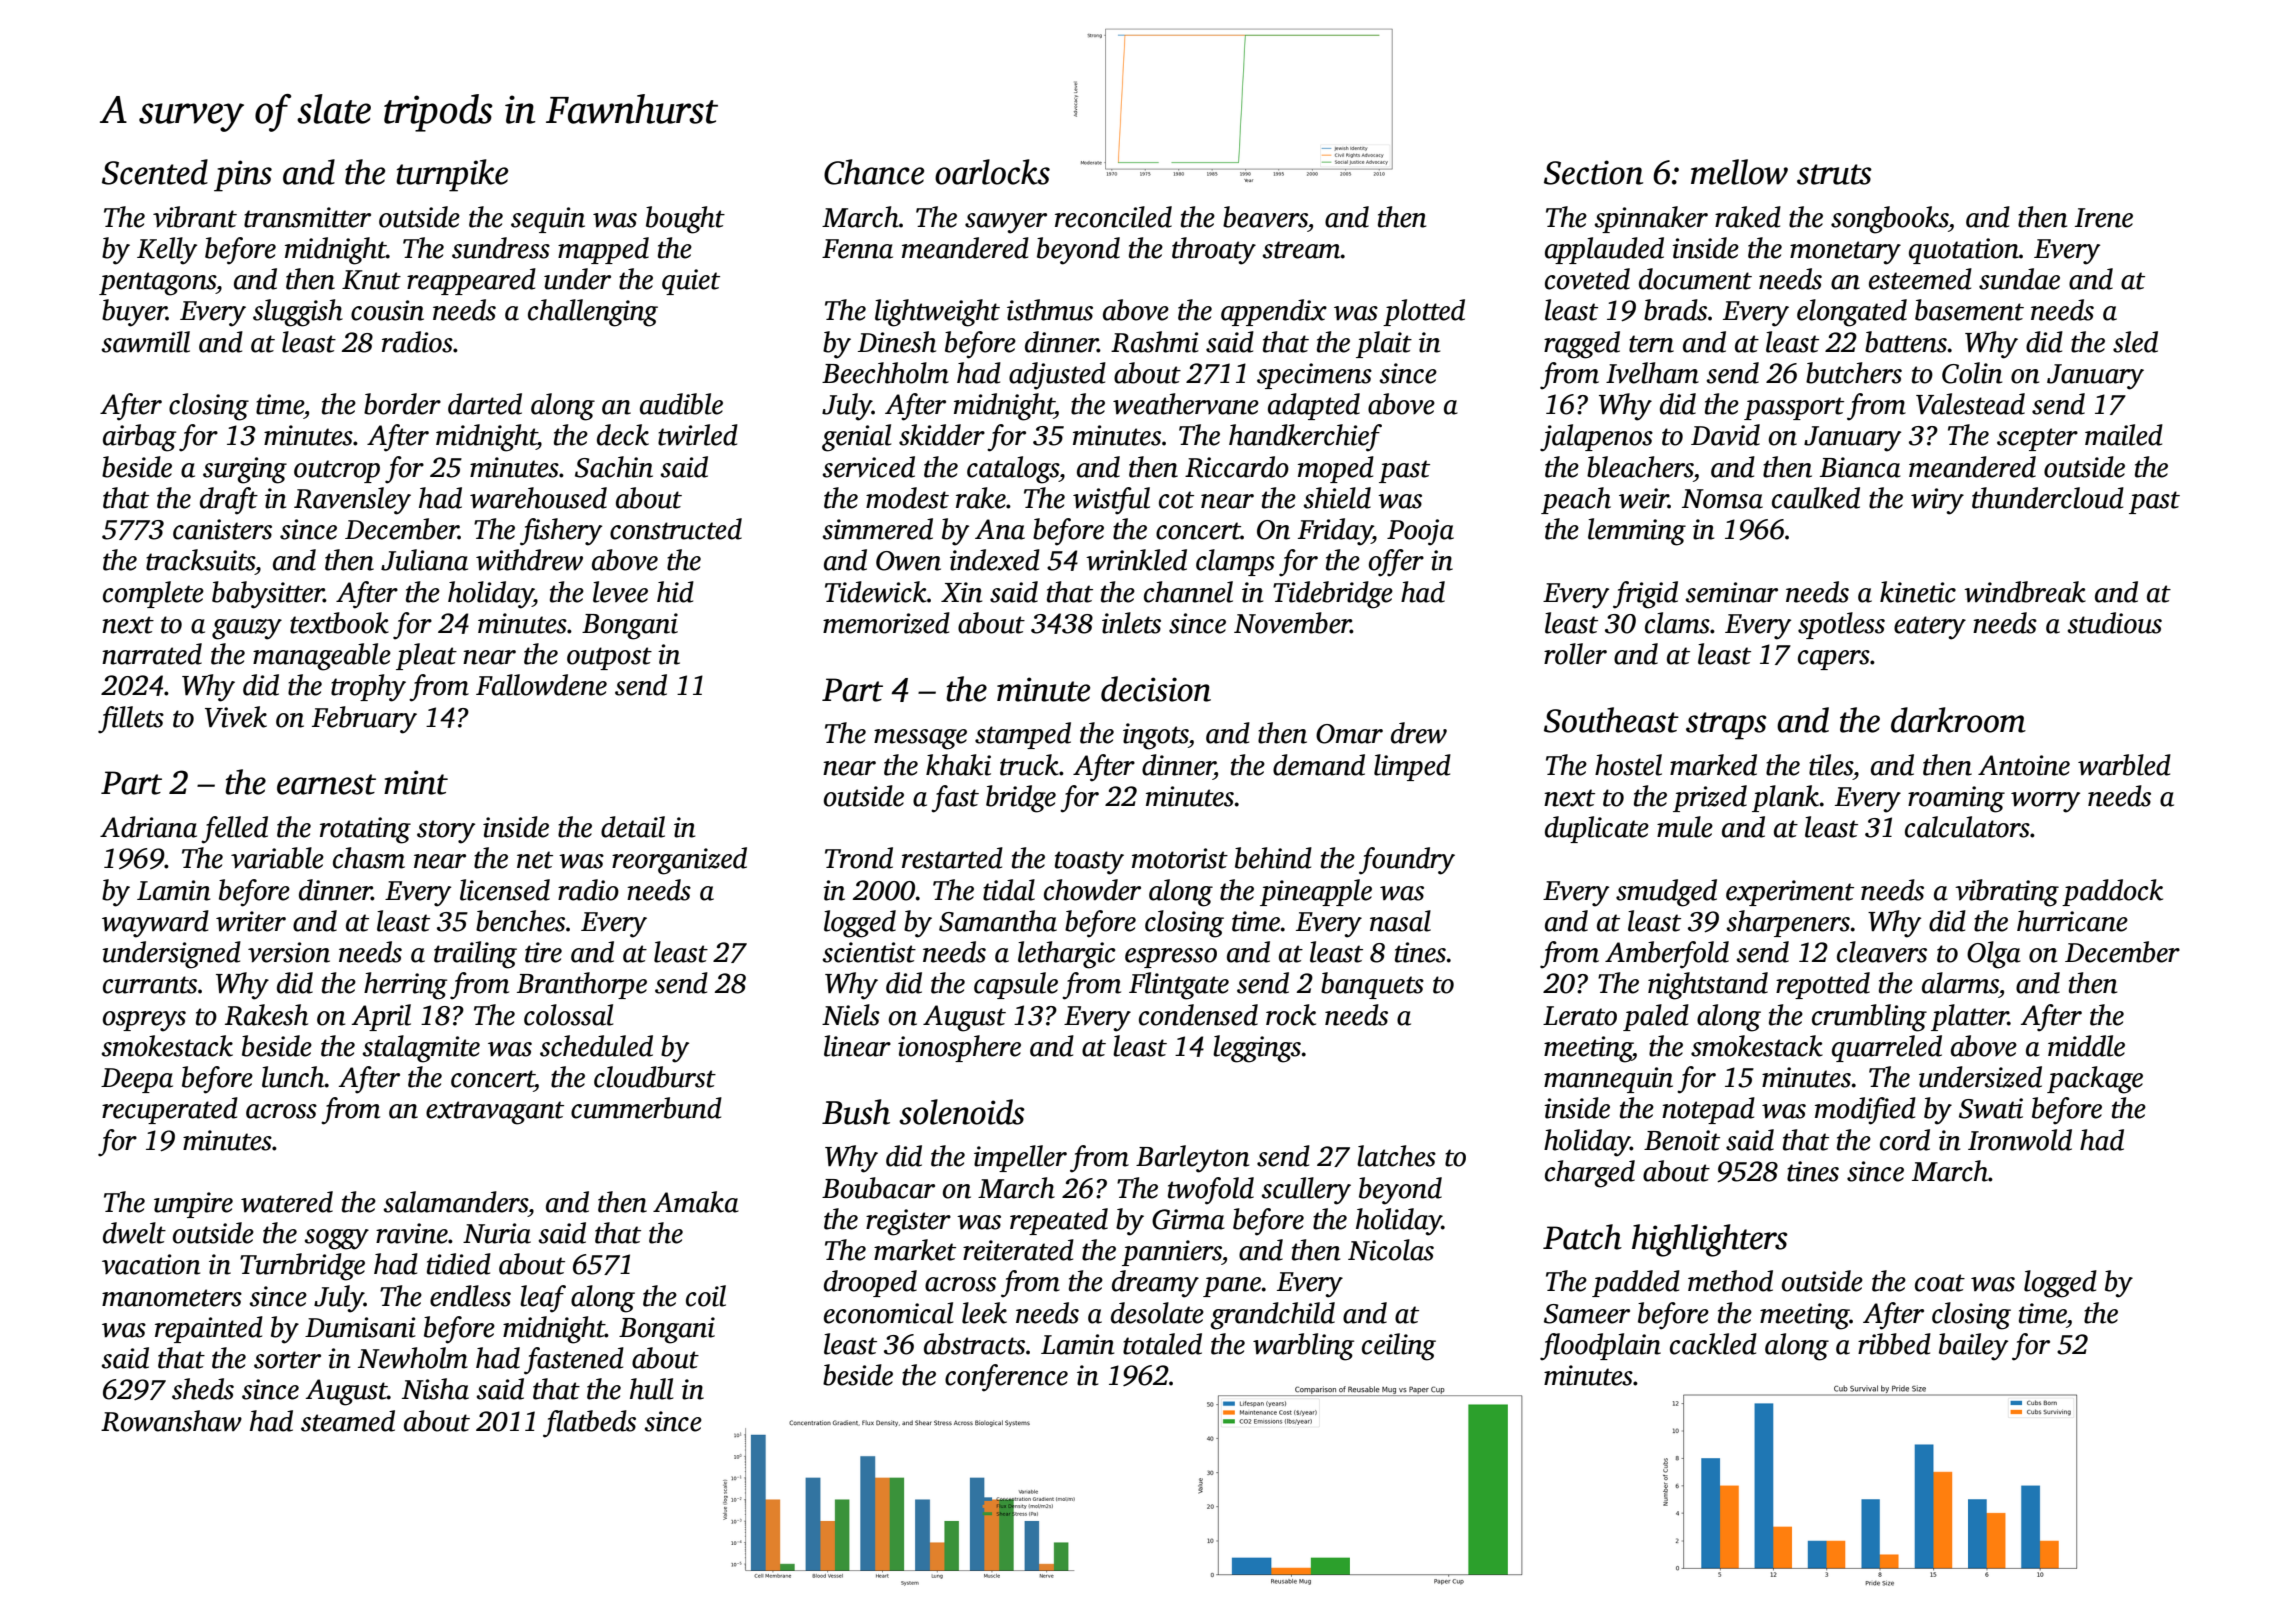  What do you see at coordinates (134, 313) in the page?
I see `buyer` at bounding box center [134, 313].
